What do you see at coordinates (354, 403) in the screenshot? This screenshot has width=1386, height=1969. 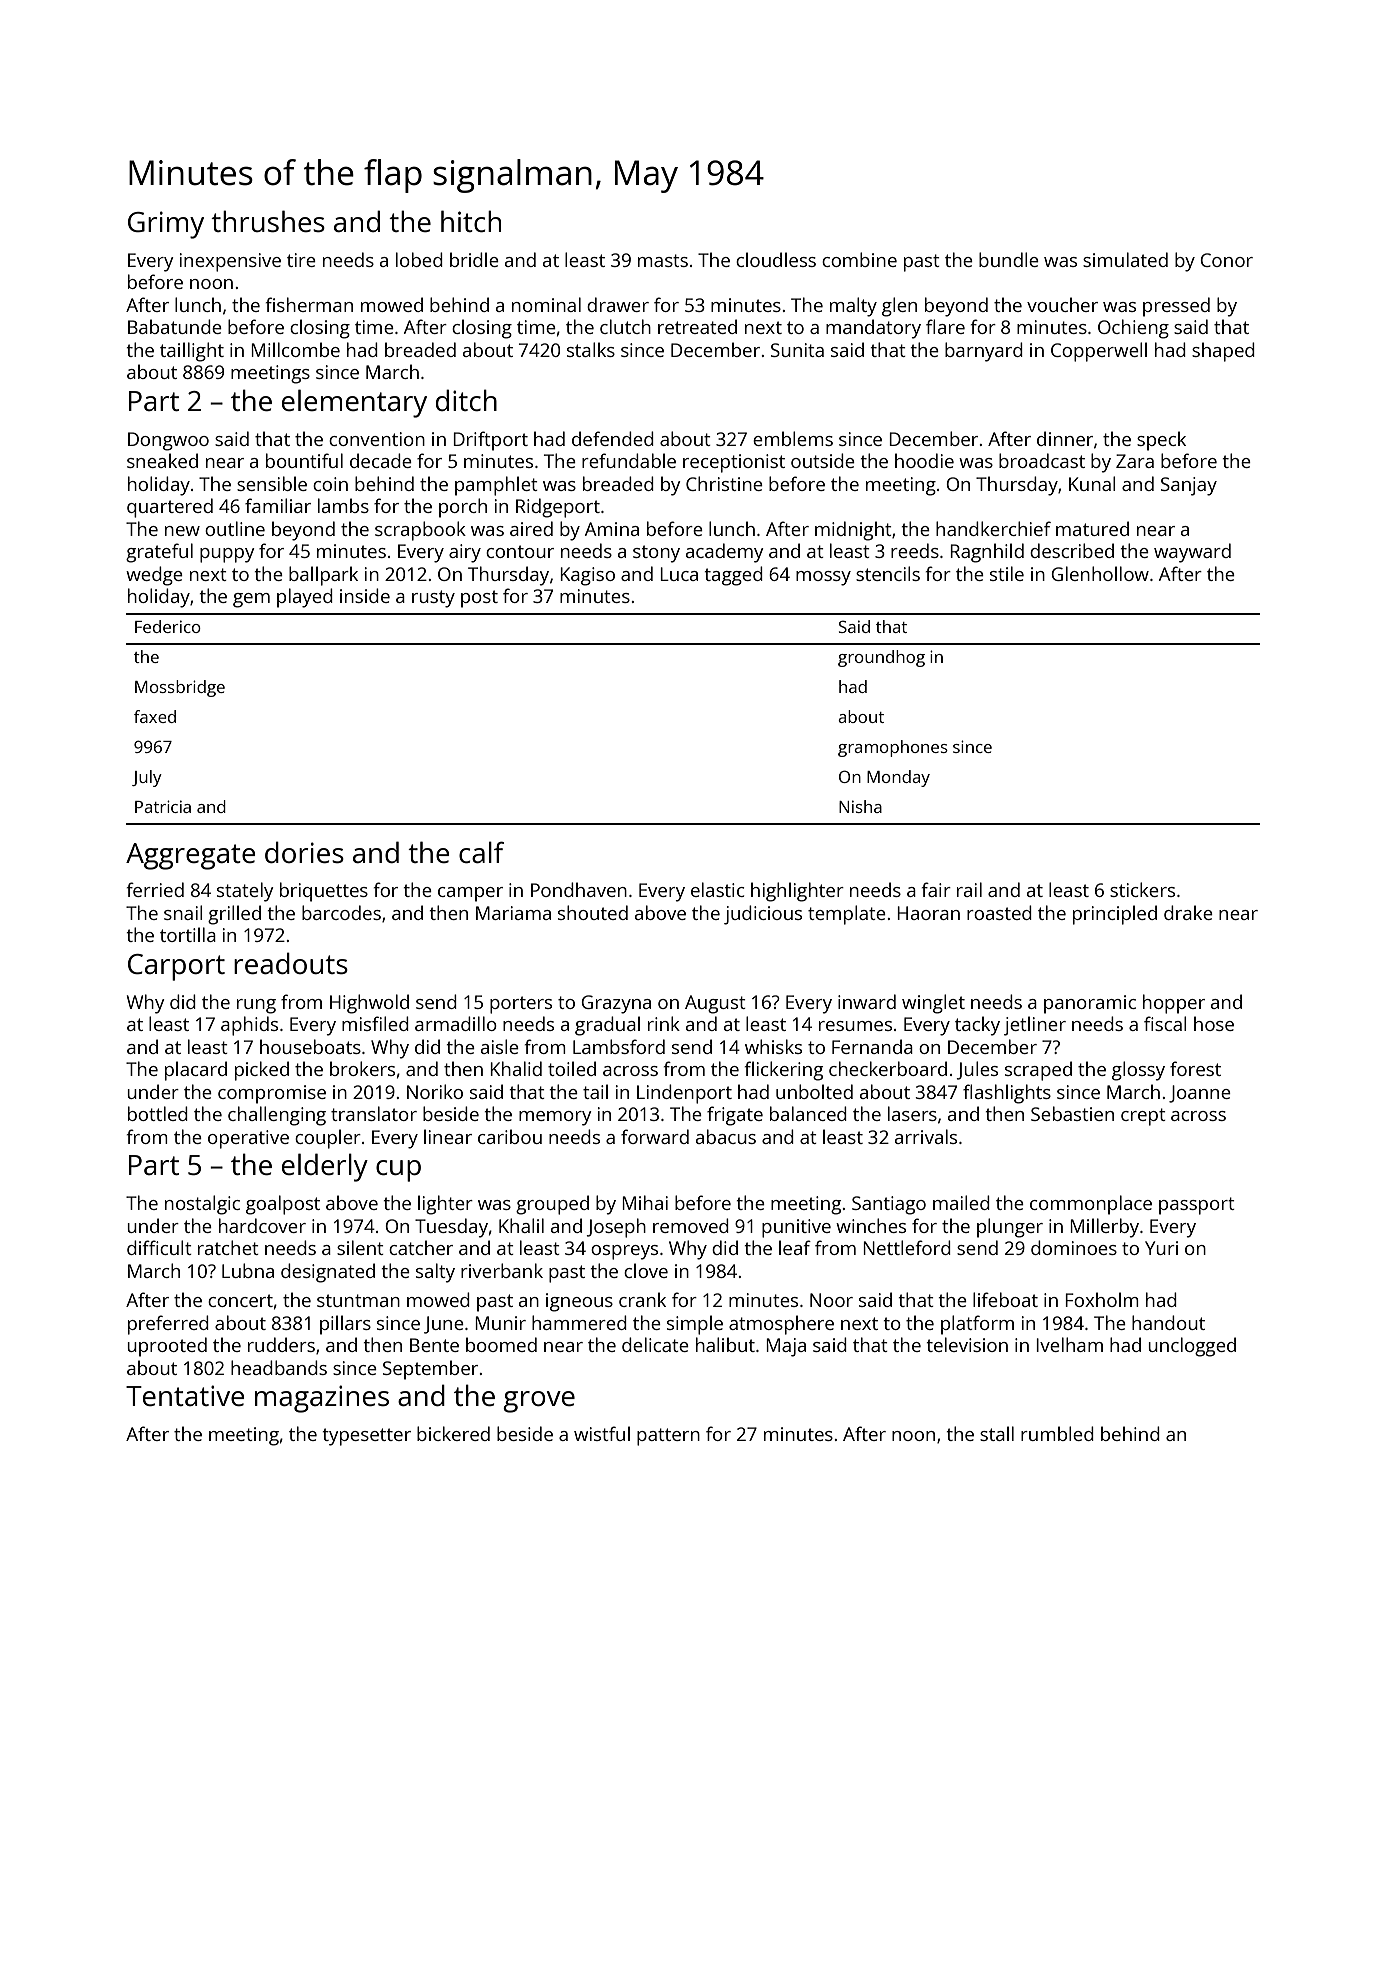 I see `elementary` at bounding box center [354, 403].
